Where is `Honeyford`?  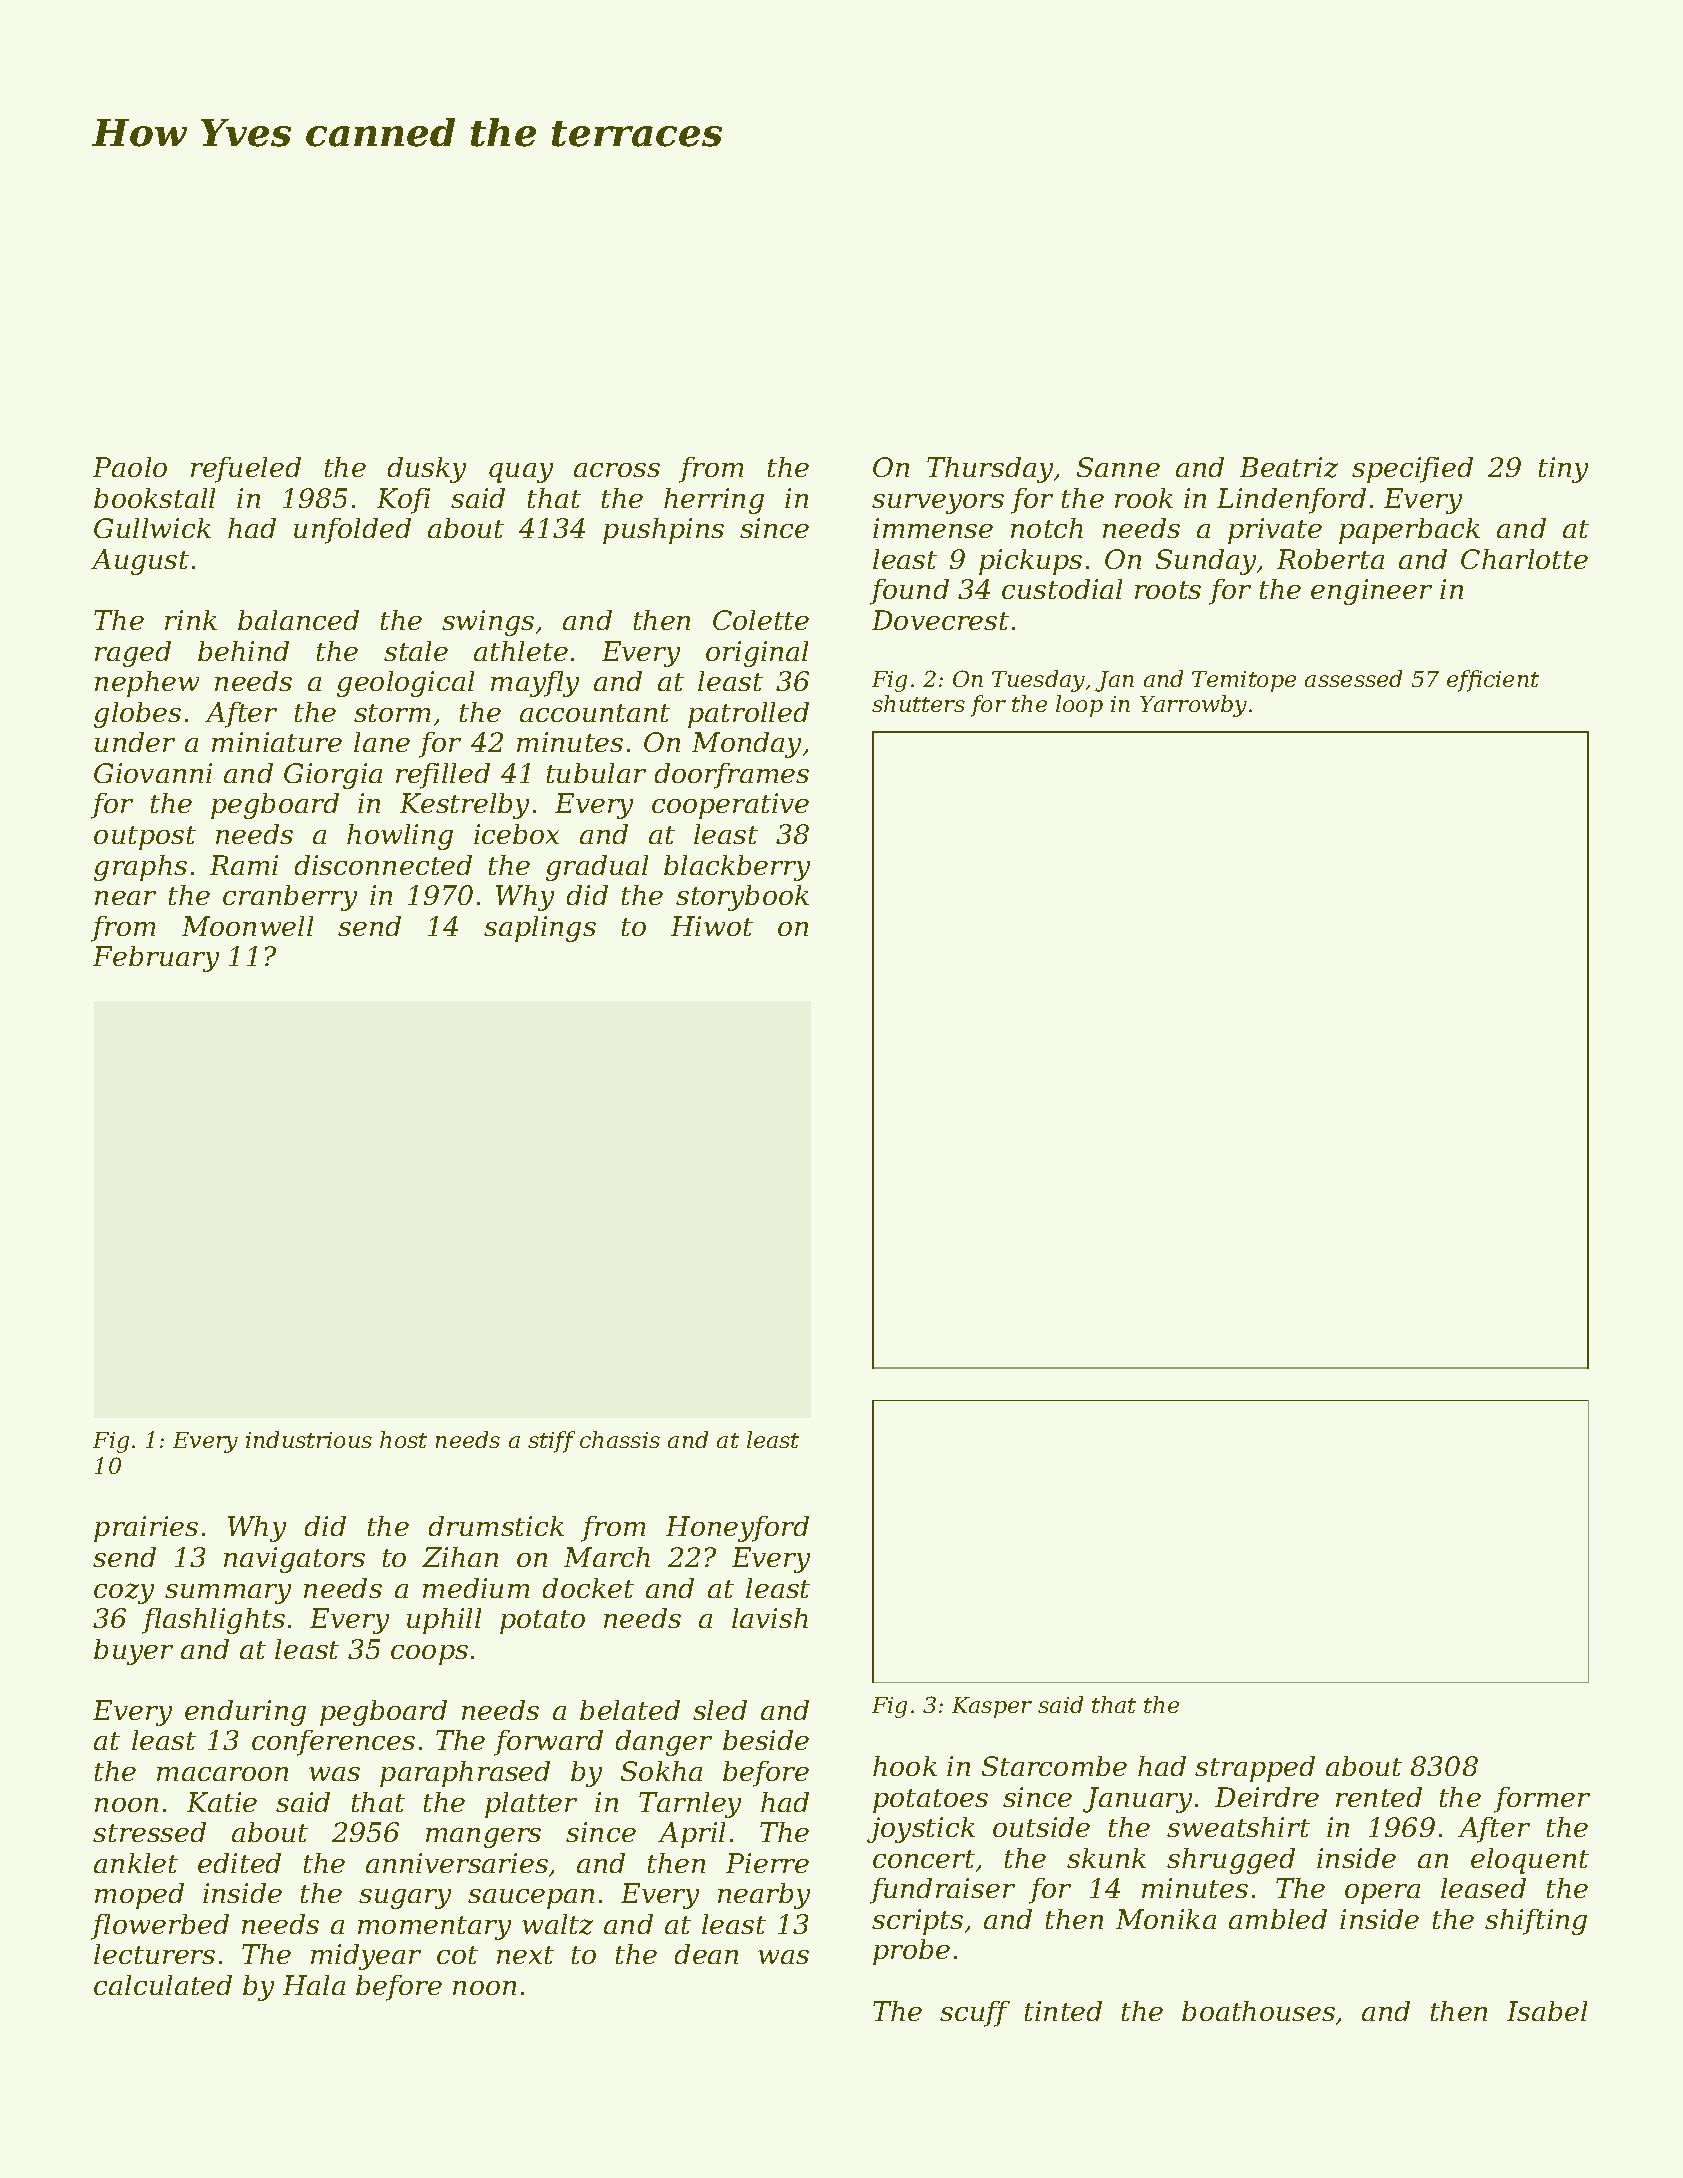 Honeyford is located at coordinates (737, 1529).
